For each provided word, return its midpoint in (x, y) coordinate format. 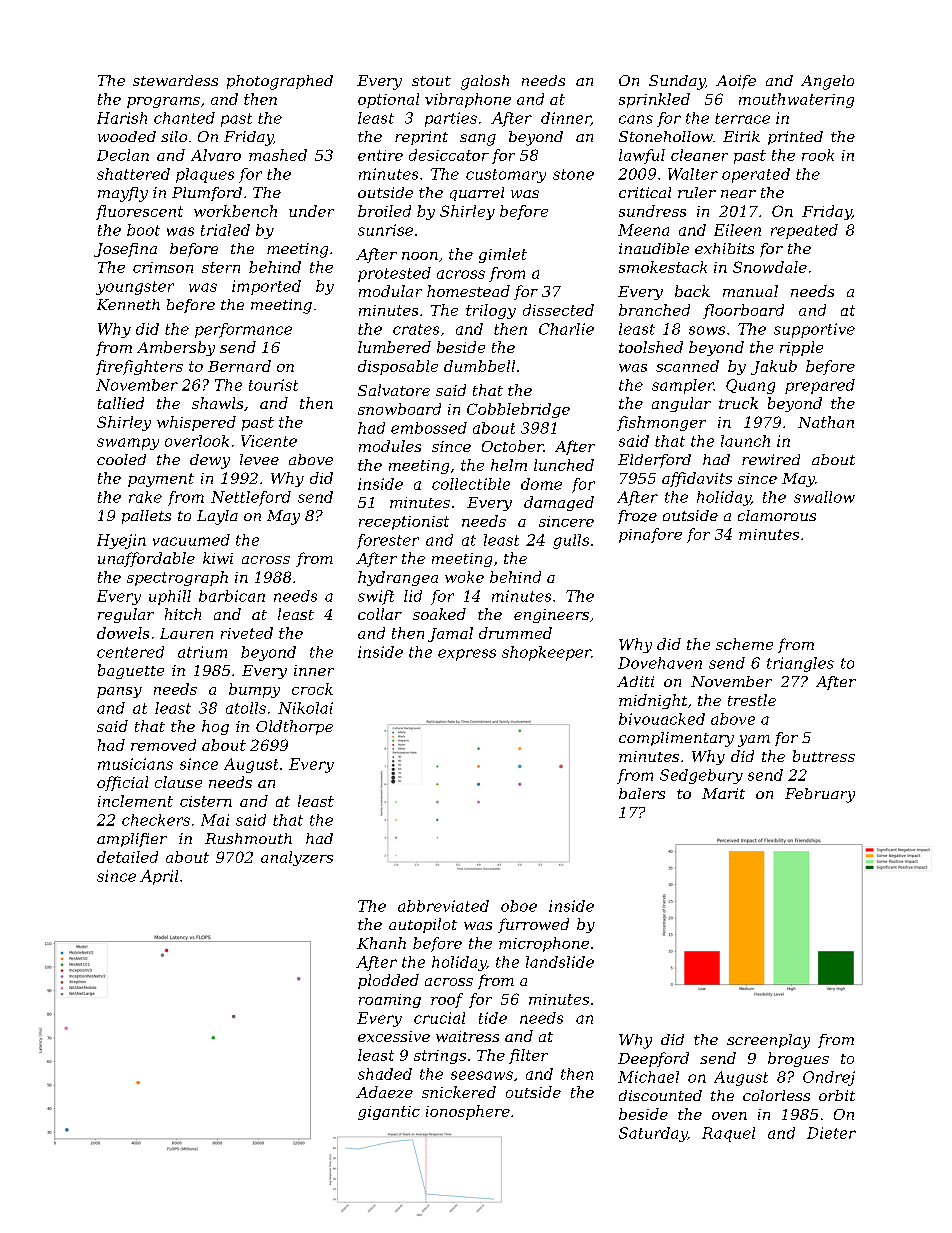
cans (636, 119)
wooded (127, 136)
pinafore (650, 535)
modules (390, 446)
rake (145, 497)
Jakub (774, 367)
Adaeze (384, 1092)
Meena (643, 230)
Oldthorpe (294, 727)
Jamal (450, 634)
